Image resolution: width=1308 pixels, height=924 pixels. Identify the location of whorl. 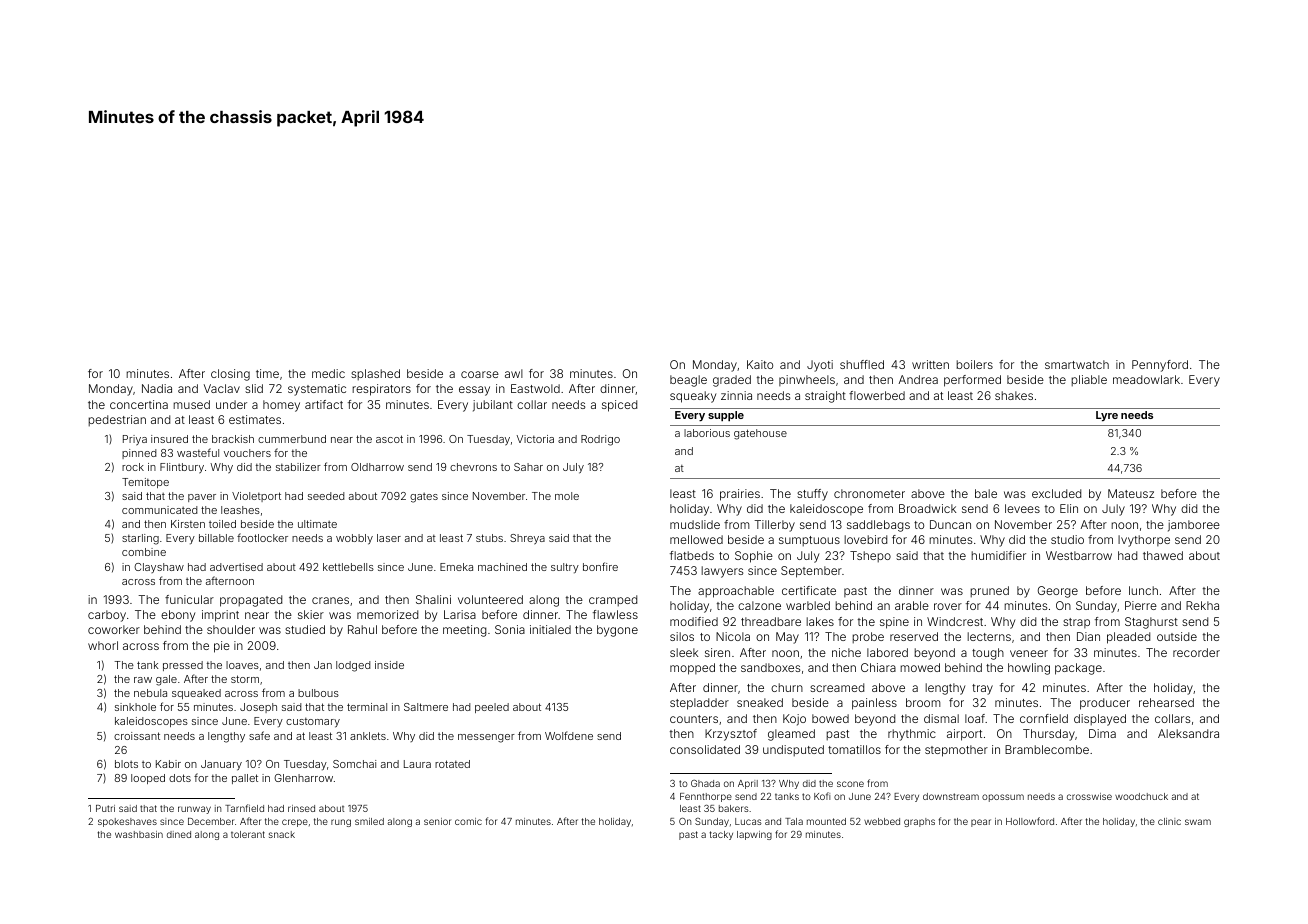
(103, 645).
